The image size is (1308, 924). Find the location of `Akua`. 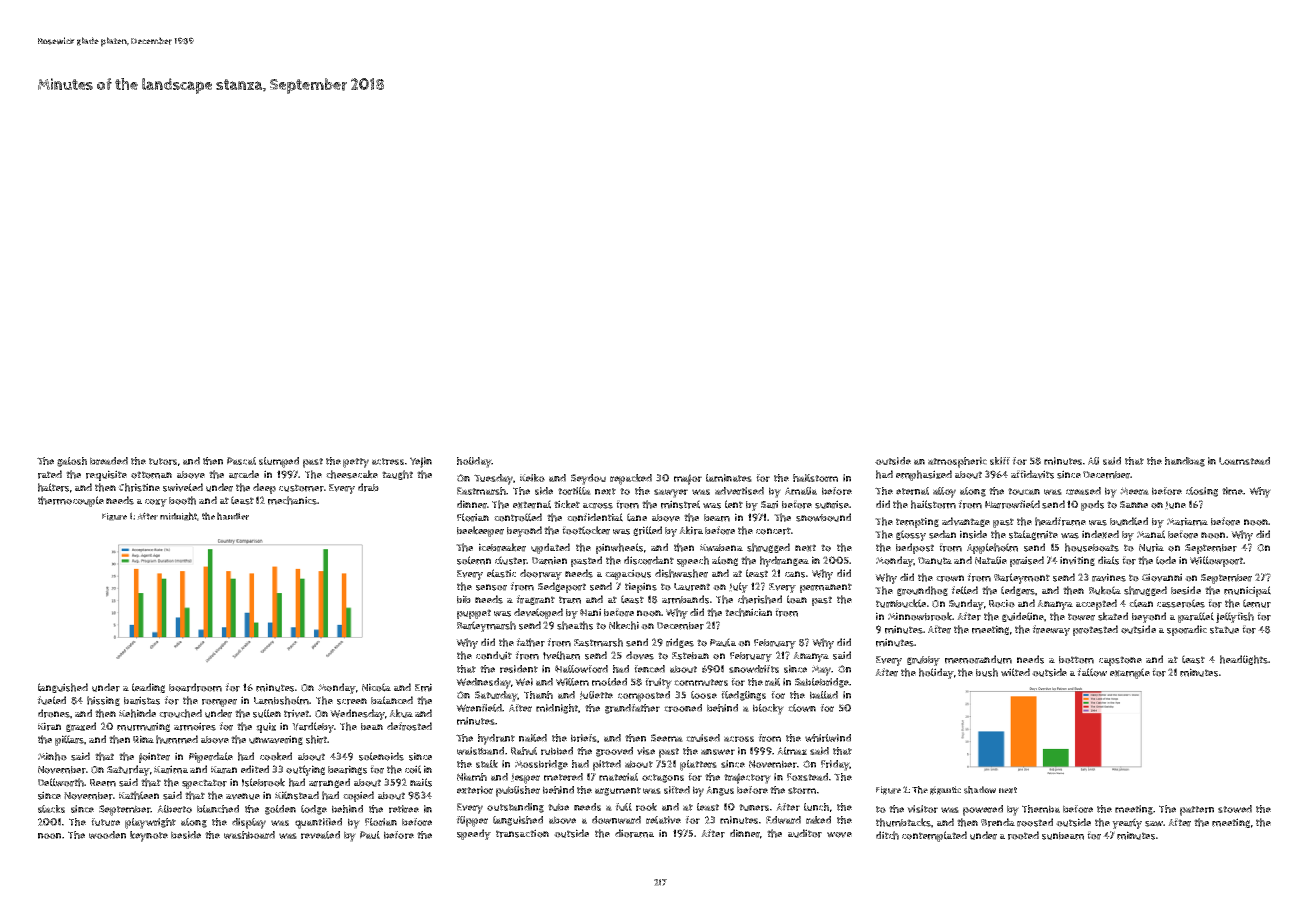

Akua is located at coordinates (401, 713).
